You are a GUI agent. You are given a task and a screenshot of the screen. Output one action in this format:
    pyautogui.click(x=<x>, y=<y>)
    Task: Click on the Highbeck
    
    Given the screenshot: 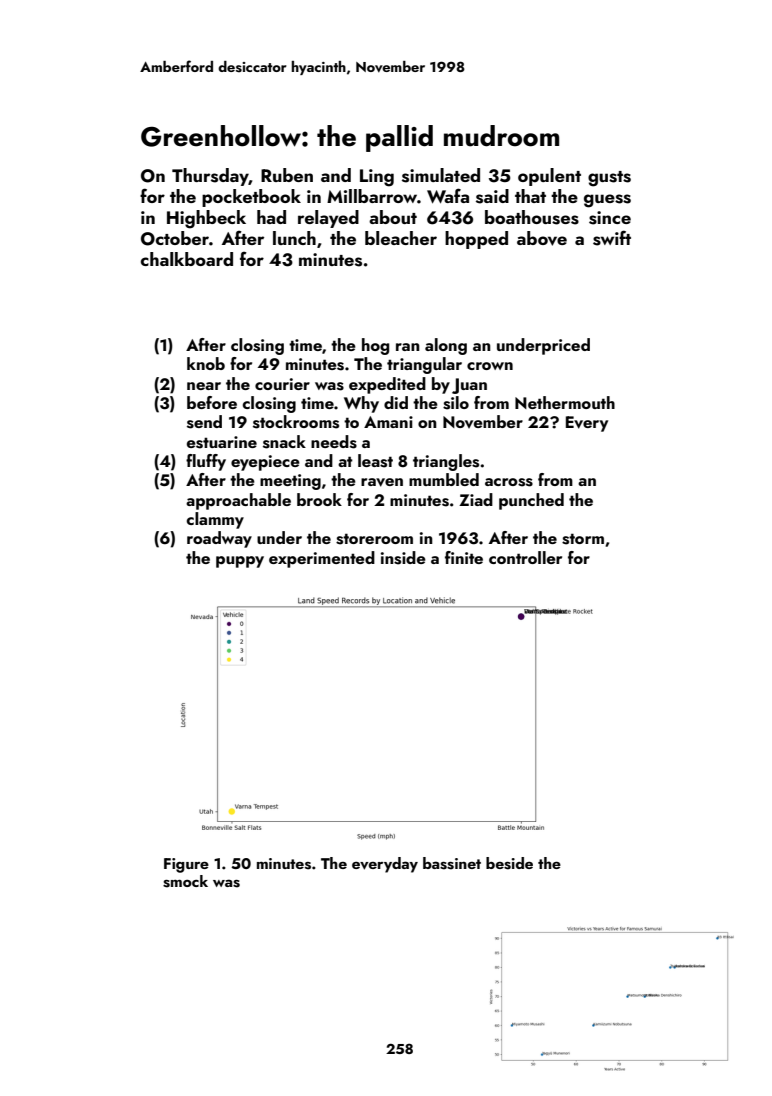 What is the action you would take?
    pyautogui.click(x=206, y=219)
